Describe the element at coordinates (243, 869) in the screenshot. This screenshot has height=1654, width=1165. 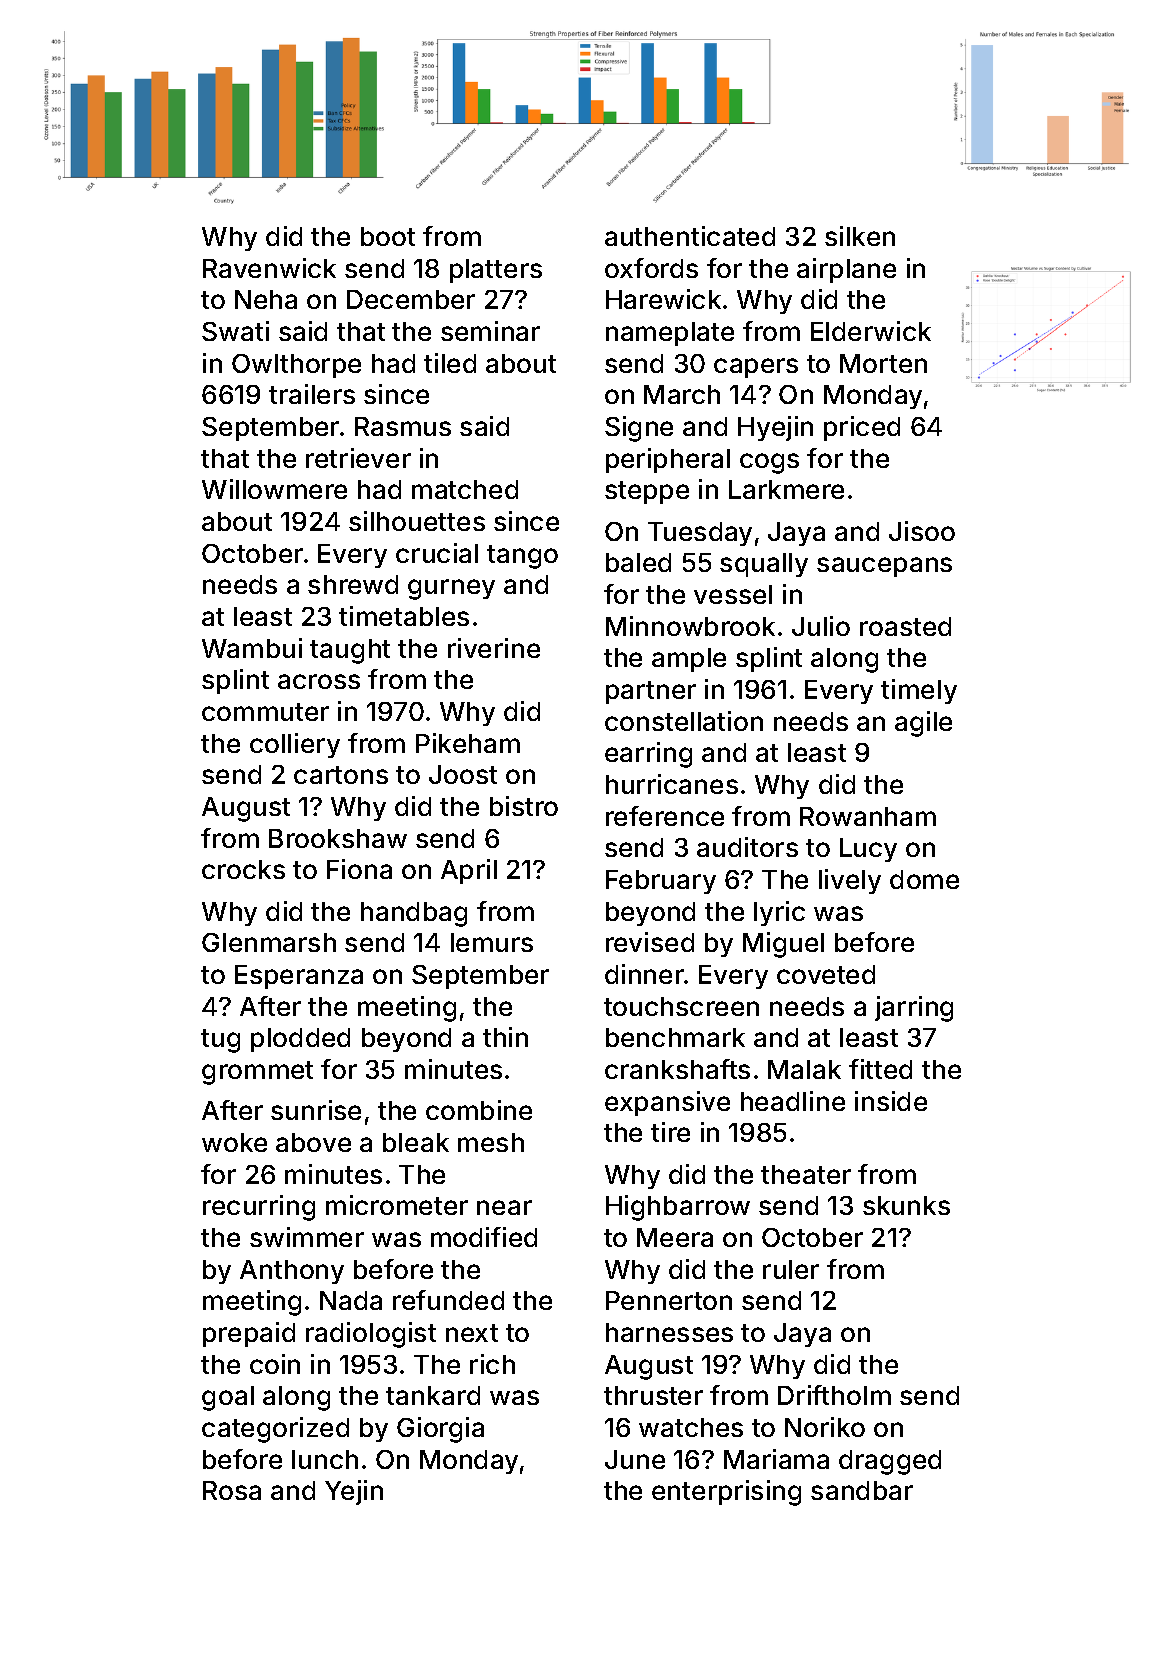
I see `crocks` at that location.
